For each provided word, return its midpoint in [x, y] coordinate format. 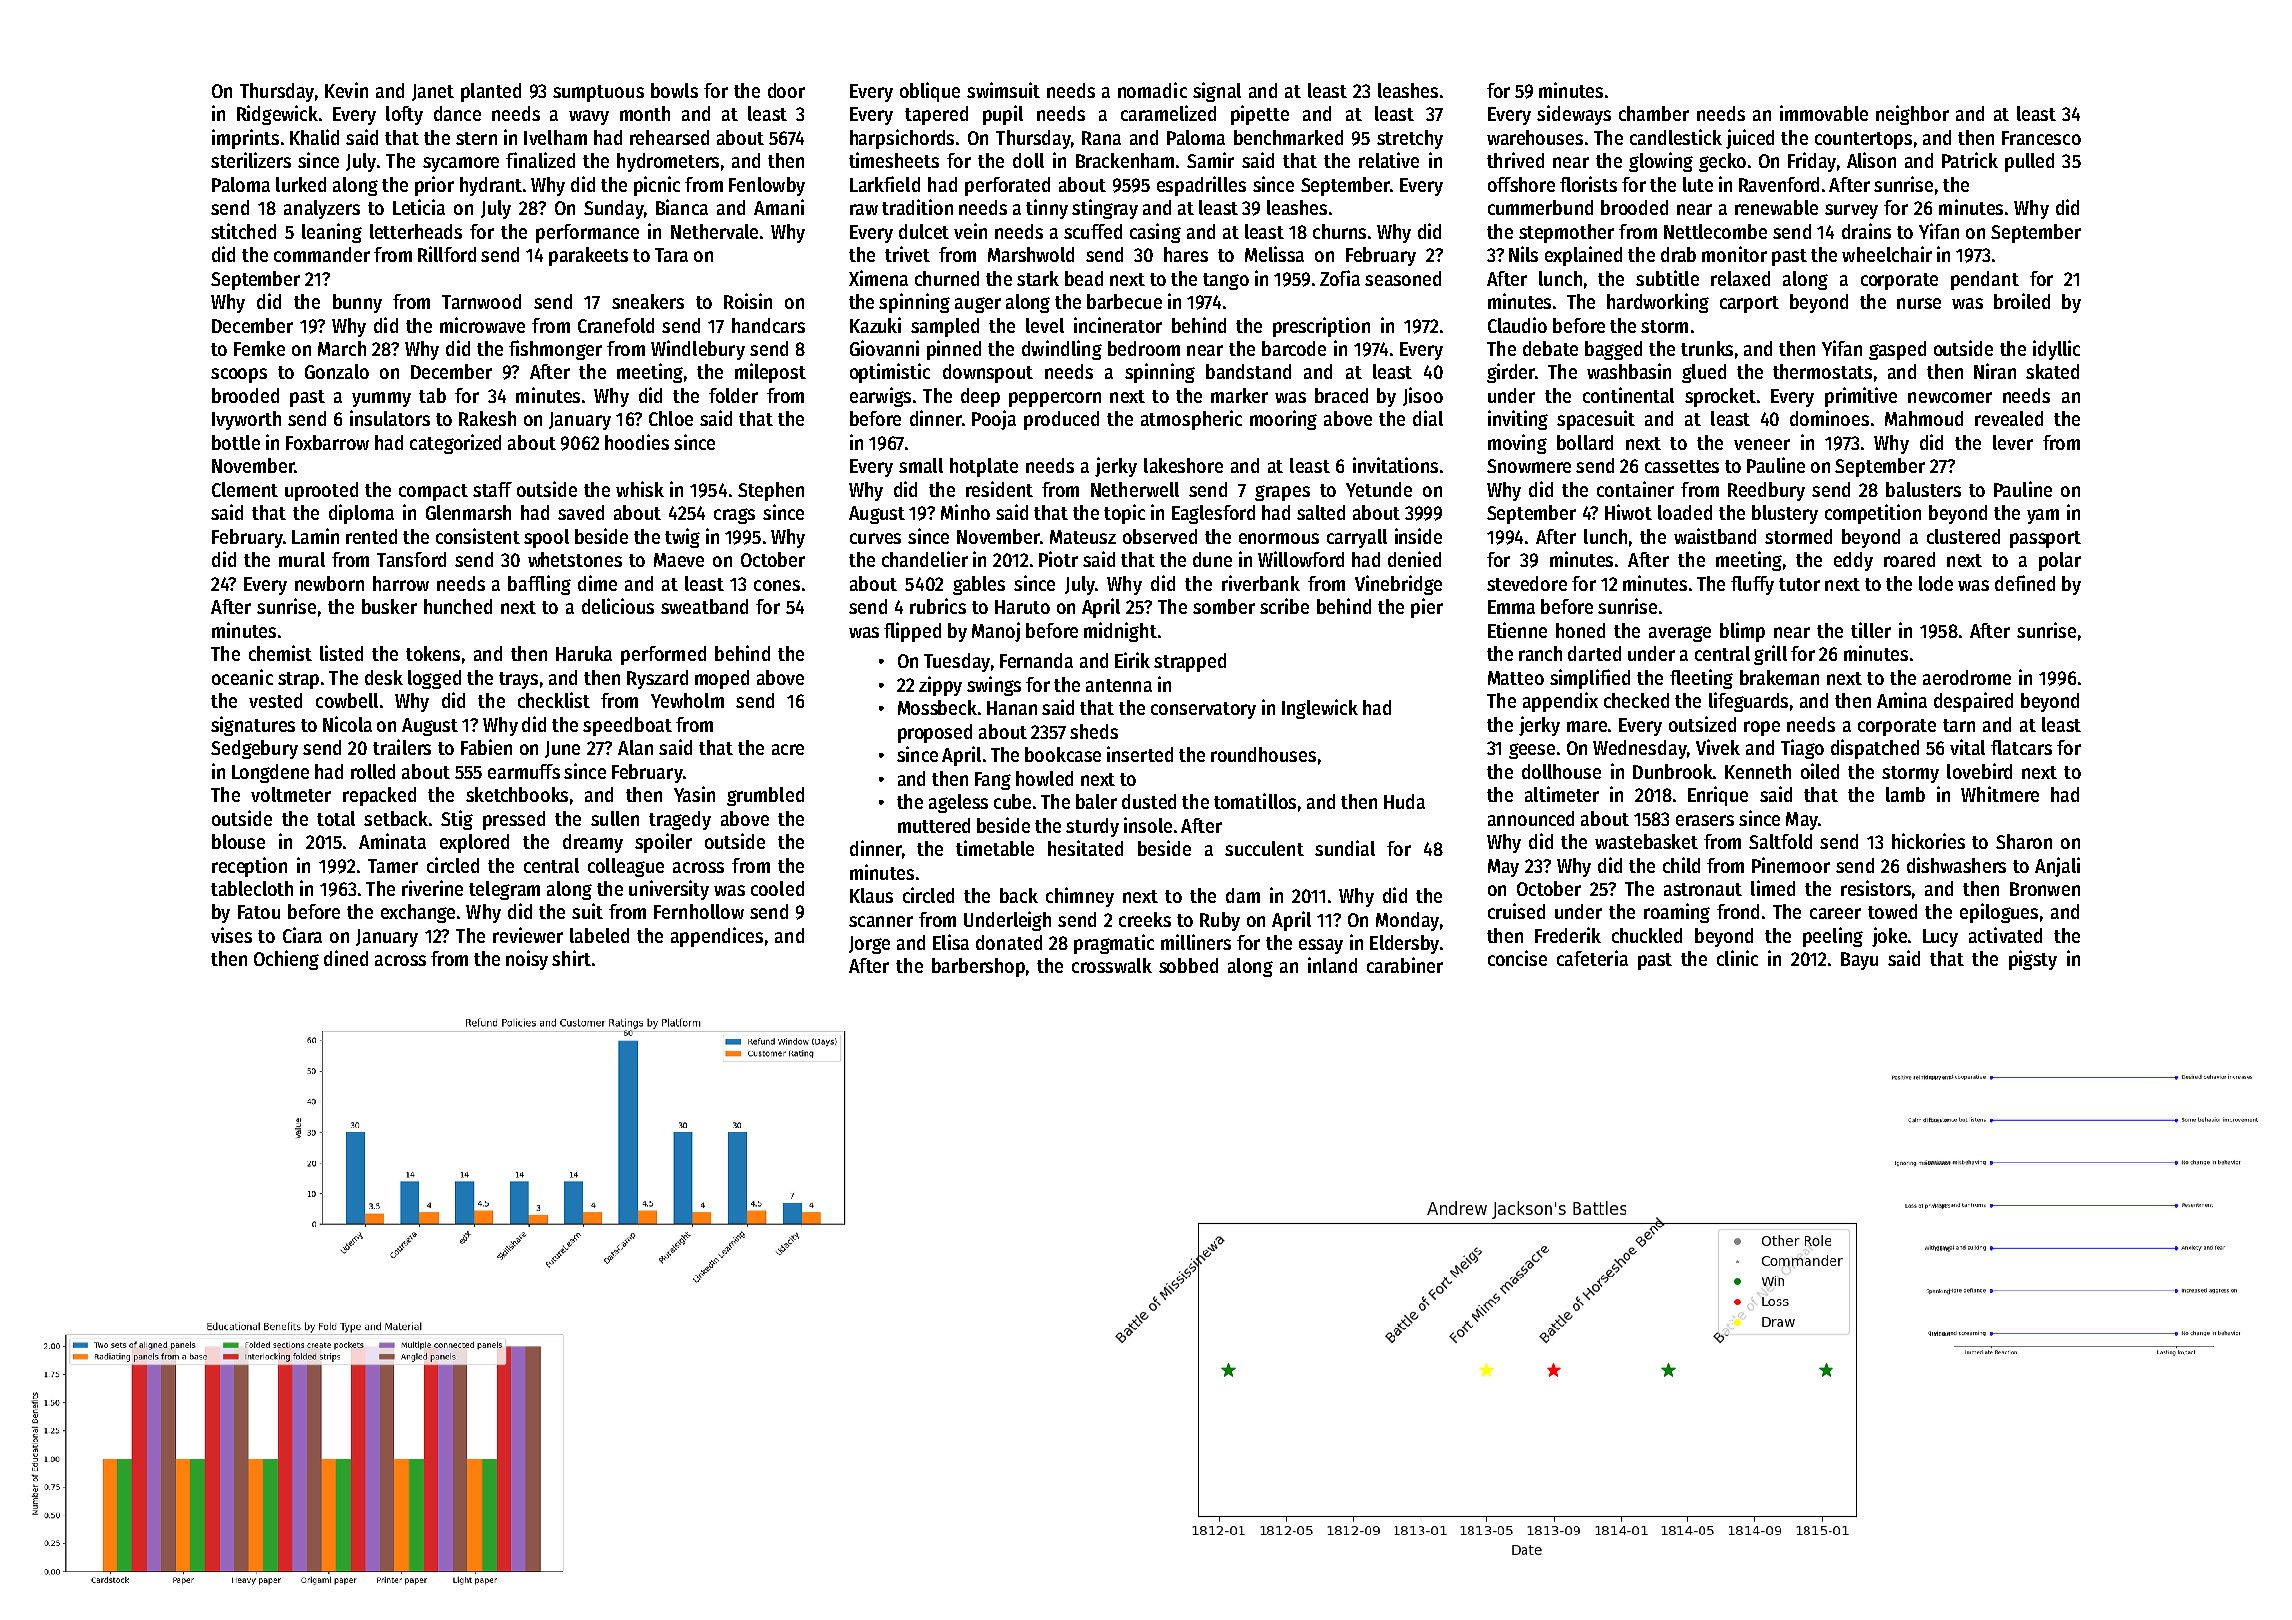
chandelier [925, 559]
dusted [1149, 801]
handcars [768, 325]
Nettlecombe [1715, 231]
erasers [1705, 820]
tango [1226, 281]
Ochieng [286, 960]
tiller [1871, 630]
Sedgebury [254, 749]
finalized [540, 160]
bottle [236, 442]
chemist [280, 653]
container [1635, 489]
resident [999, 489]
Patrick [1970, 160]
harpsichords [902, 139]
